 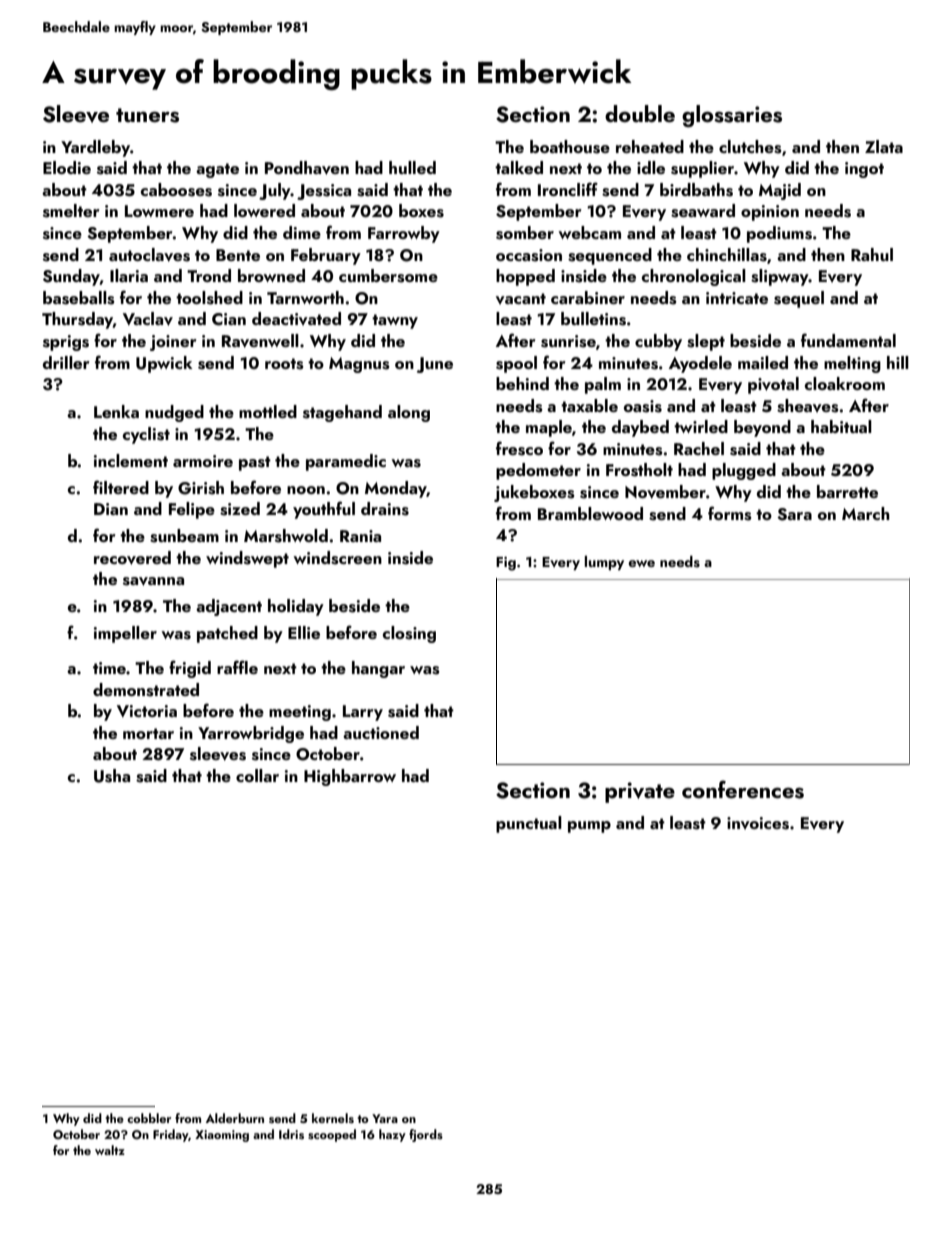 What do you see at coordinates (149, 1118) in the document?
I see `cobbler` at bounding box center [149, 1118].
